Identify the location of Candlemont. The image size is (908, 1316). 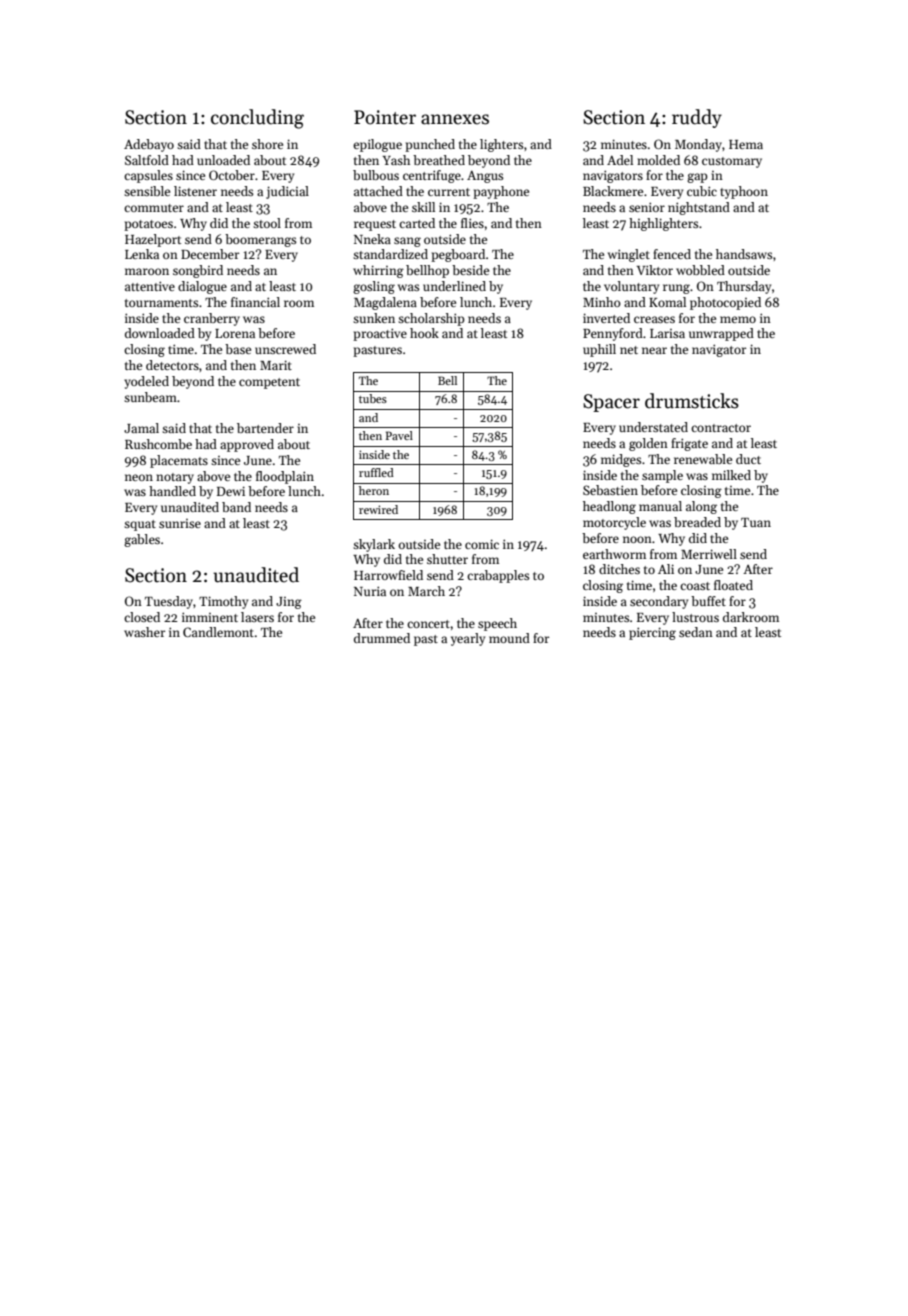
(218, 632).
